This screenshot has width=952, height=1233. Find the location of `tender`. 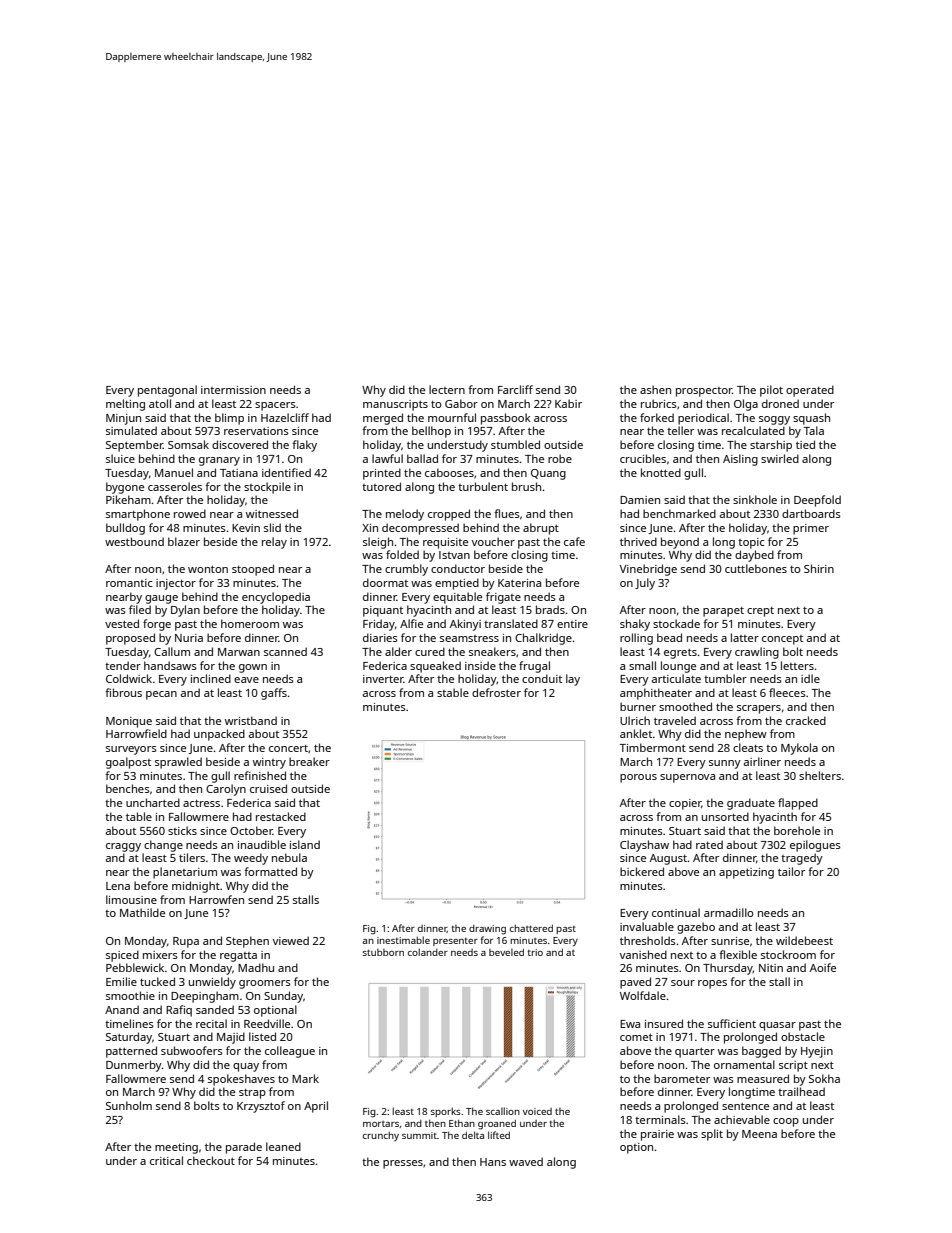

tender is located at coordinates (123, 665).
